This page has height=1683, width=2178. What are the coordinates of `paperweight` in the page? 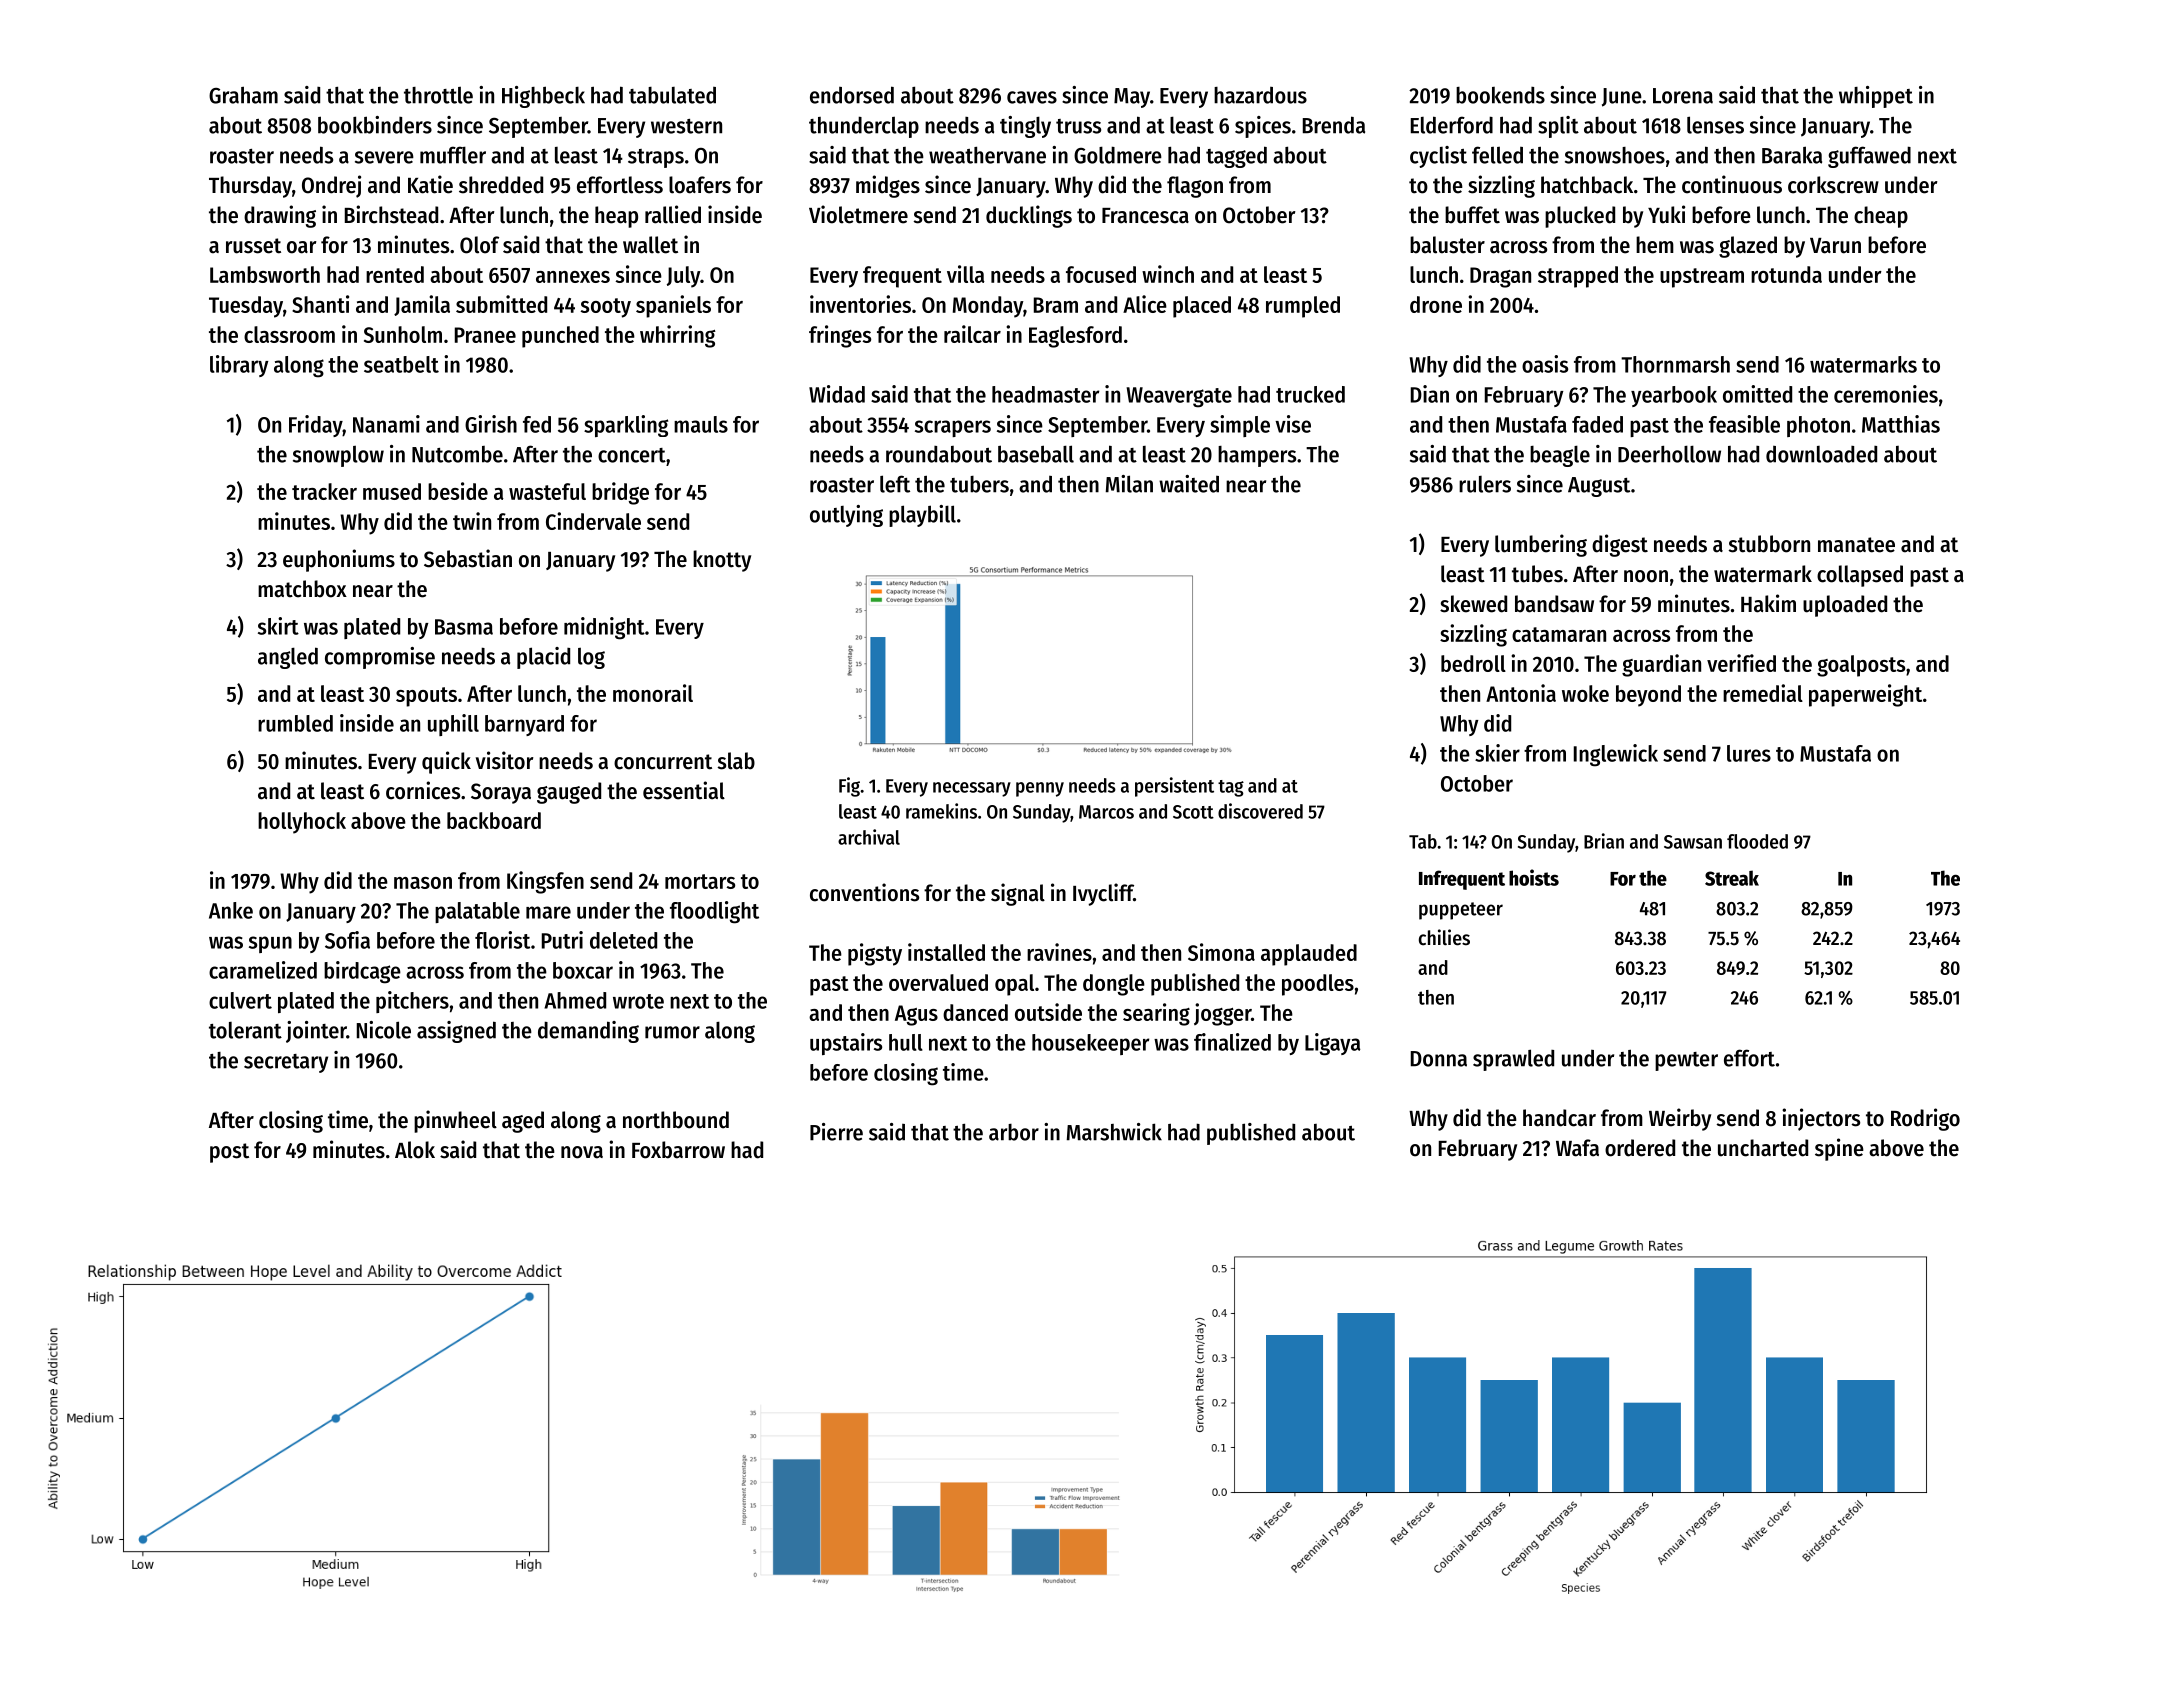 It's located at (1865, 695).
